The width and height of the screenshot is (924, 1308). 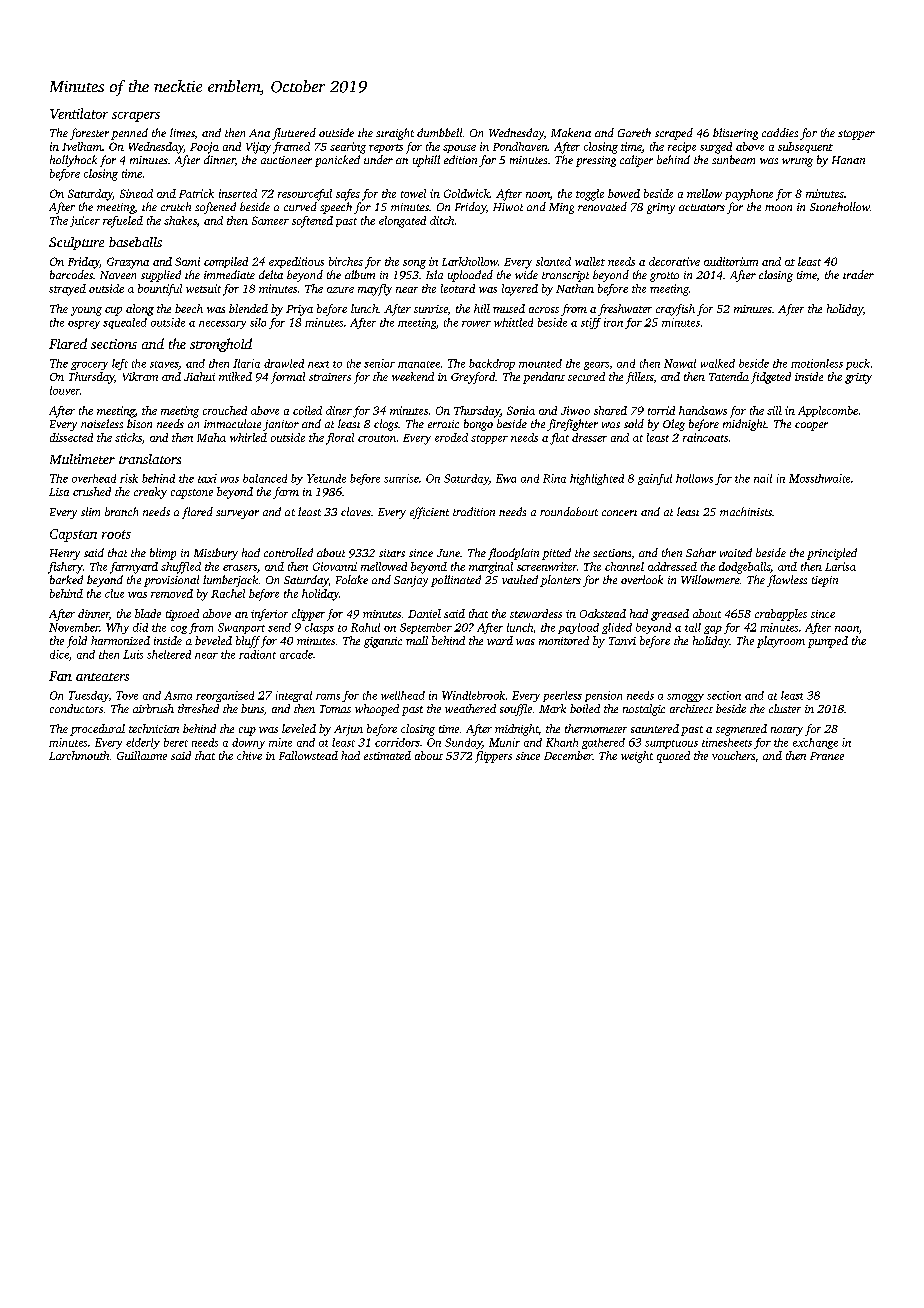 What do you see at coordinates (150, 493) in the screenshot?
I see `creaky` at bounding box center [150, 493].
